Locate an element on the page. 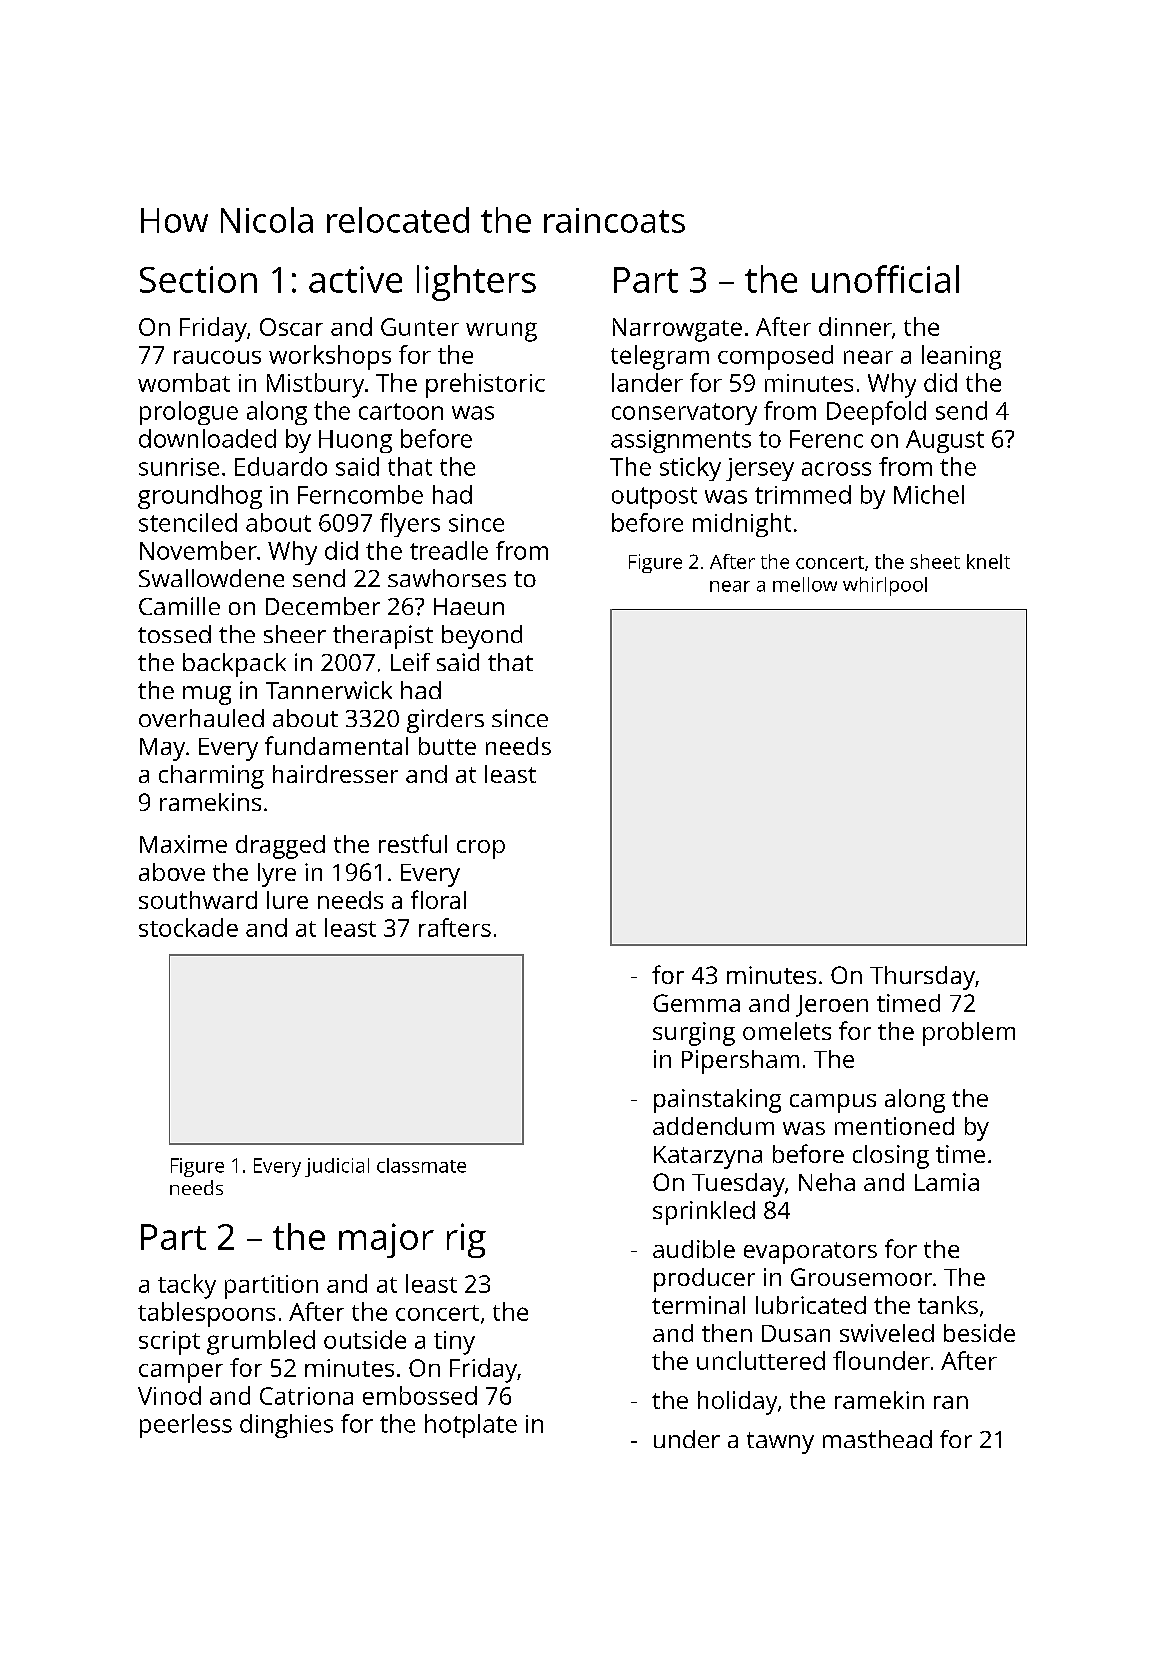 The width and height of the document is (1165, 1654). holiday is located at coordinates (737, 1403).
